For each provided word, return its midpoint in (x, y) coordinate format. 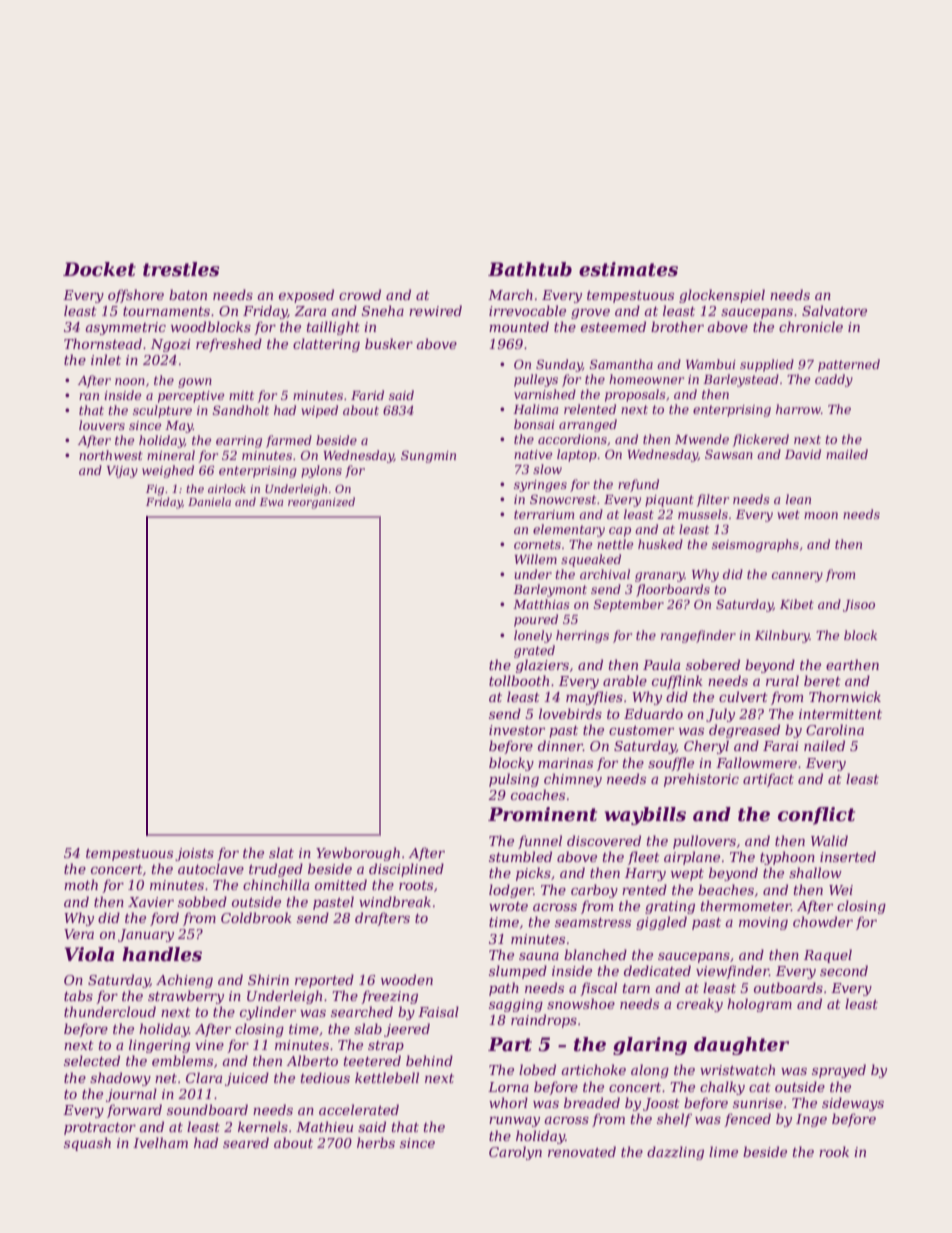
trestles (181, 269)
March (510, 294)
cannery (797, 577)
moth (81, 884)
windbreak (395, 901)
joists (194, 854)
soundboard (207, 1109)
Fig (155, 490)
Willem (535, 559)
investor (517, 730)
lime (723, 1151)
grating (670, 907)
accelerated (359, 1109)
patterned (849, 365)
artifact (768, 780)
